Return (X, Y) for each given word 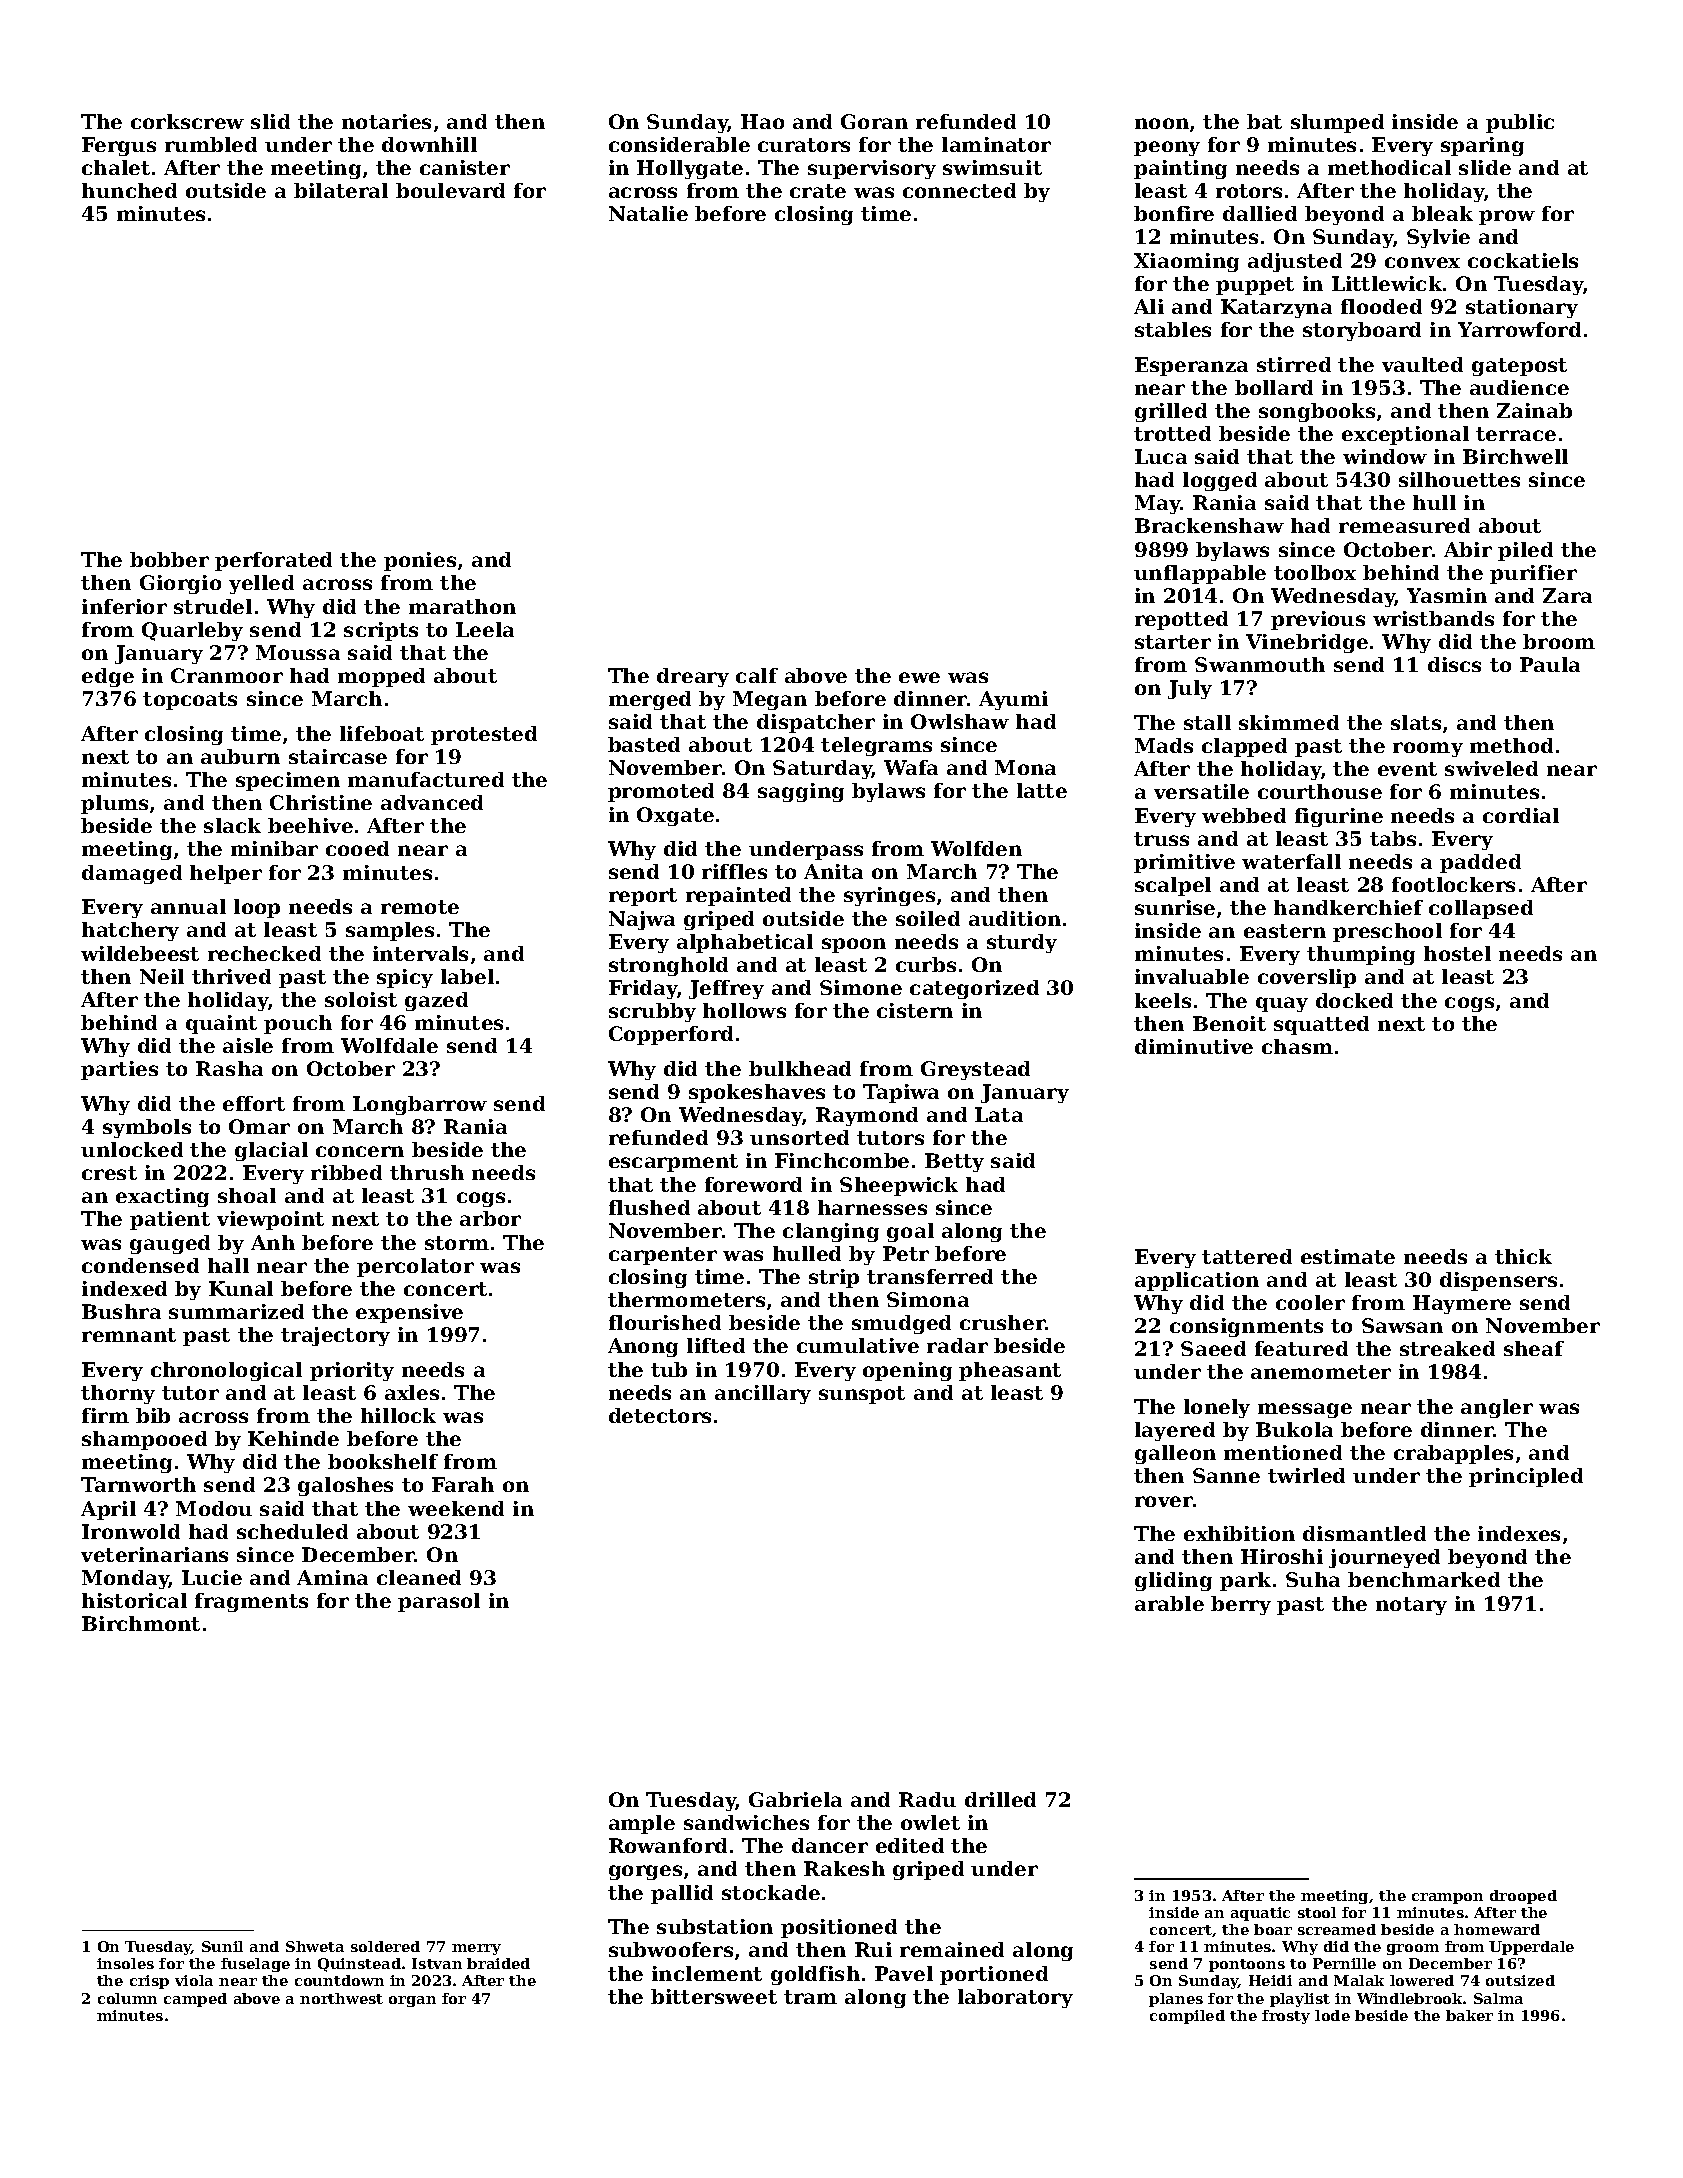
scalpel (1173, 886)
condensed (140, 1265)
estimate (1348, 1256)
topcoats (190, 701)
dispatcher (816, 723)
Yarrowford (1519, 329)
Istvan (437, 1963)
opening (907, 1371)
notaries (386, 121)
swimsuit (992, 167)
